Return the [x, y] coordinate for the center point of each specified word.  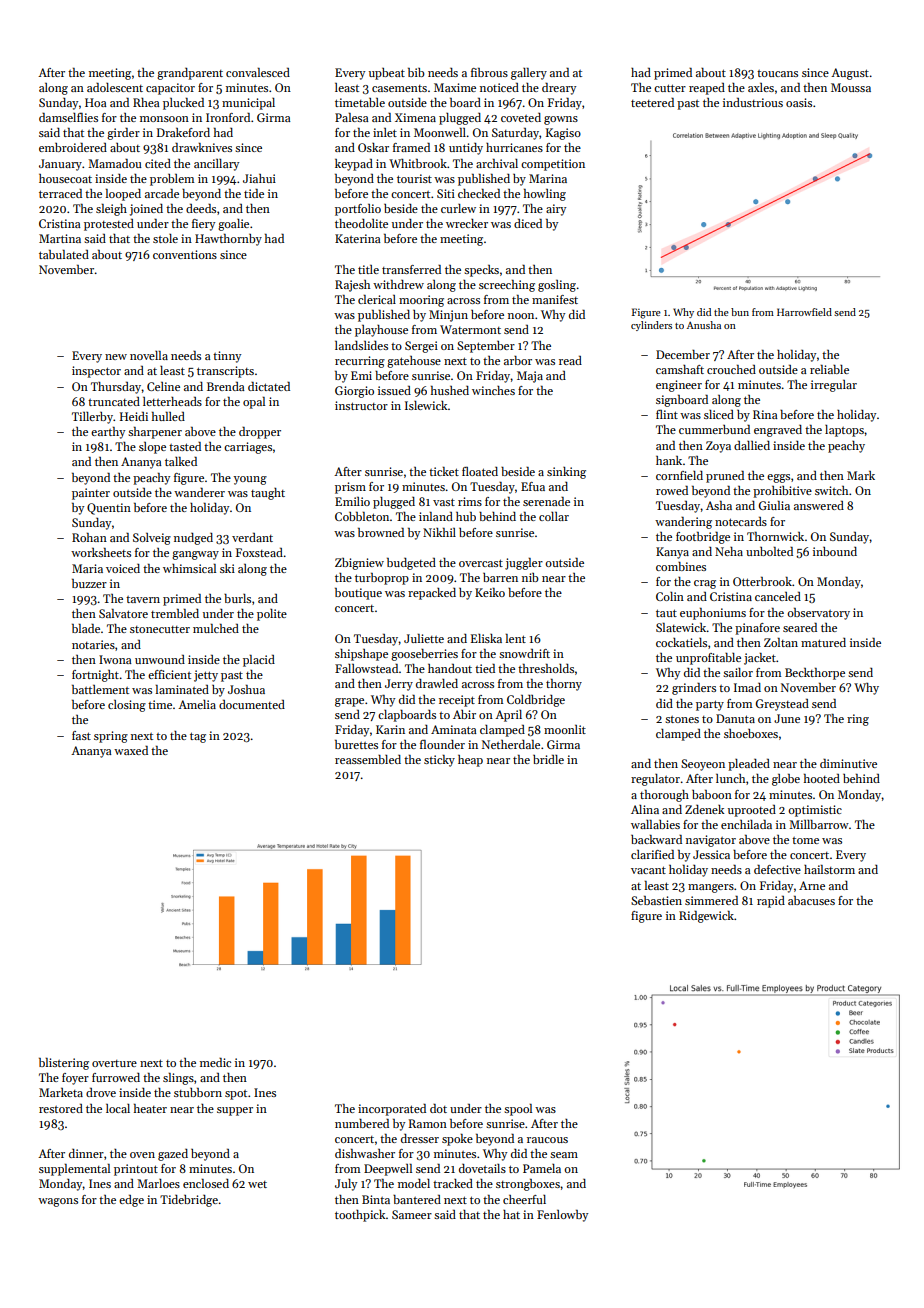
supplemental [74, 1170]
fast [81, 735]
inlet [385, 132]
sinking [566, 473]
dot [438, 1108]
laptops [844, 431]
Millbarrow [819, 824]
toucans [777, 73]
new [116, 357]
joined [146, 210]
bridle [548, 759]
